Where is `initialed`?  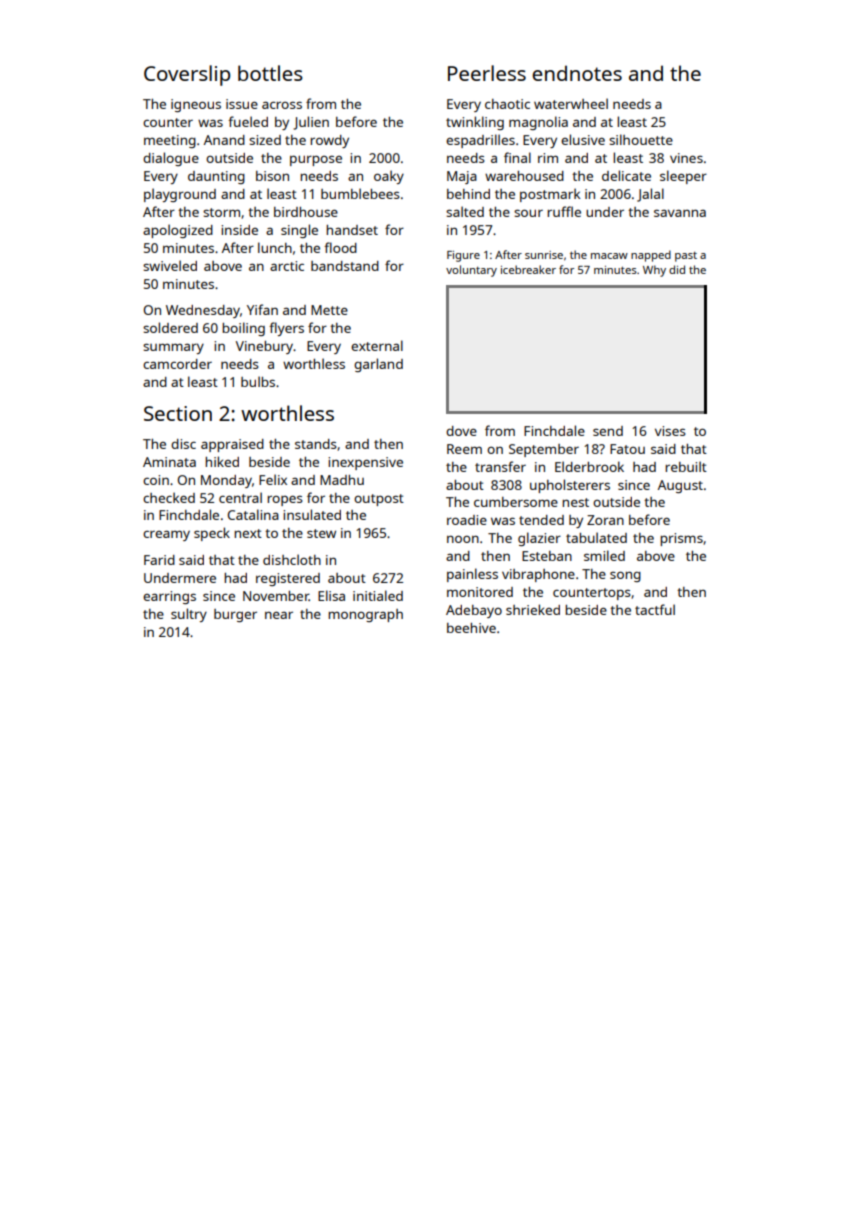
initialed is located at coordinates (378, 595).
